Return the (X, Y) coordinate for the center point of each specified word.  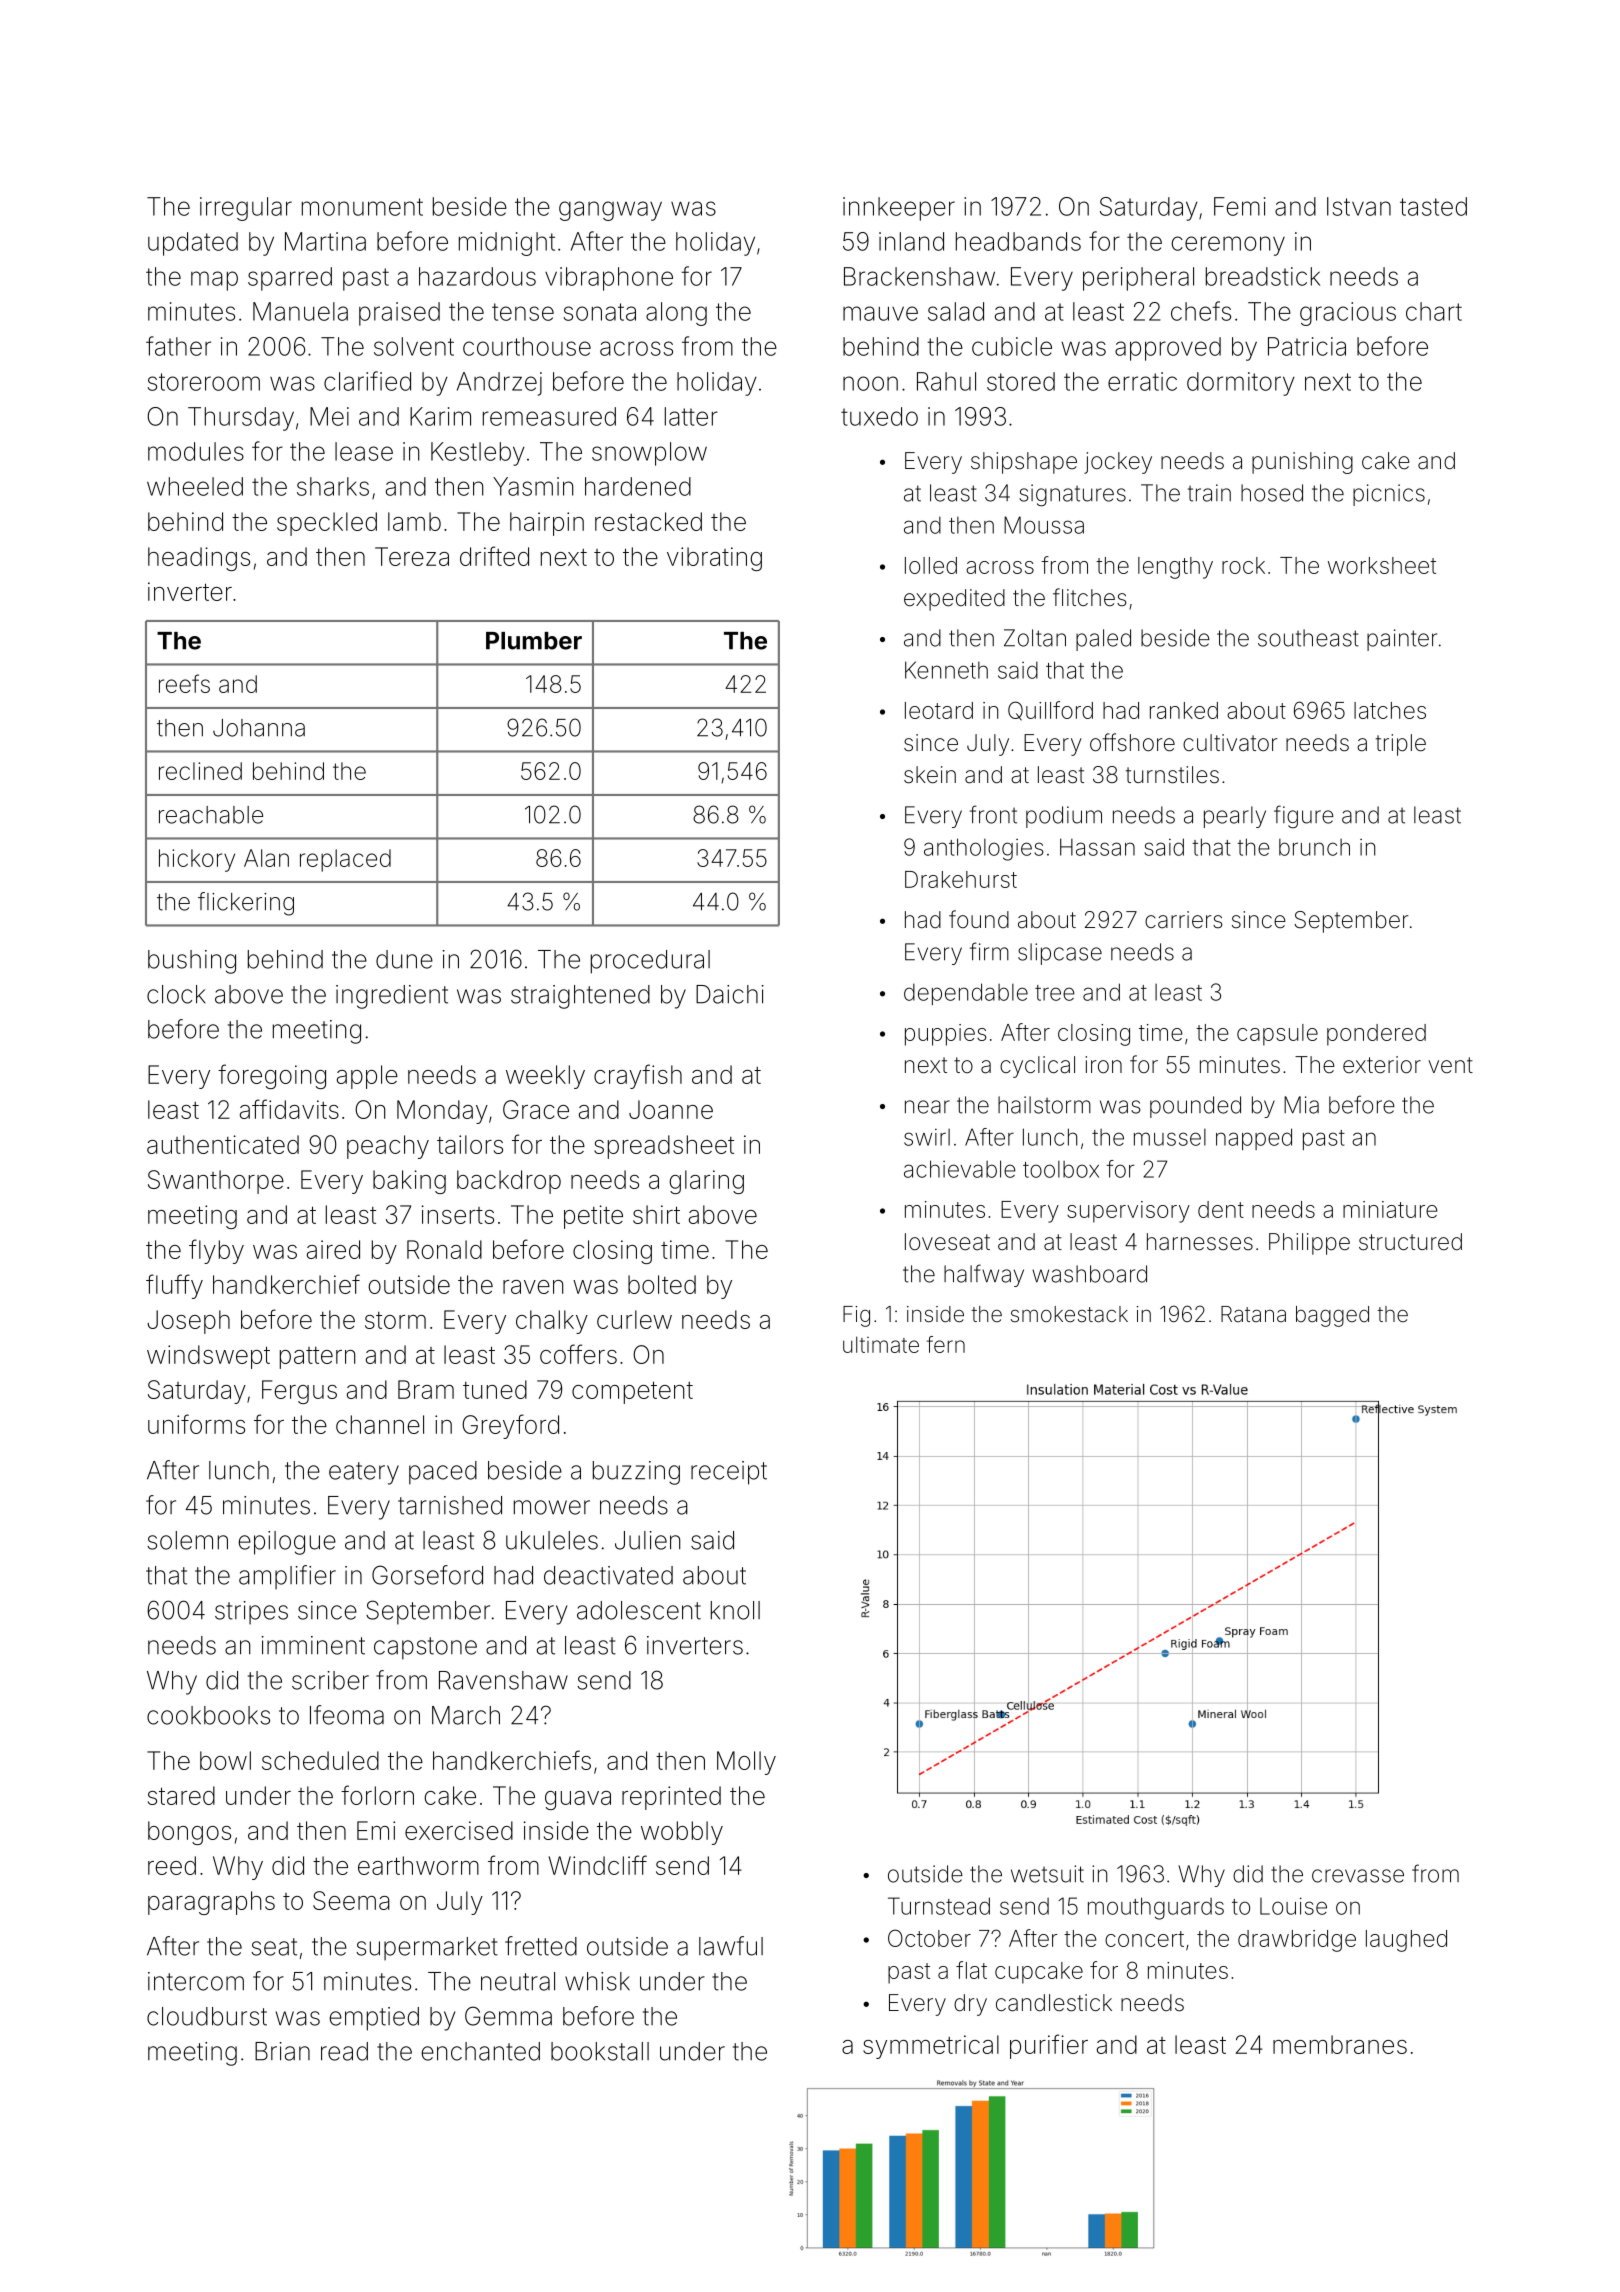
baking (409, 1182)
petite (593, 1217)
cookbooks (208, 1715)
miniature (1390, 1209)
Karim (440, 416)
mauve (880, 313)
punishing (1302, 463)
